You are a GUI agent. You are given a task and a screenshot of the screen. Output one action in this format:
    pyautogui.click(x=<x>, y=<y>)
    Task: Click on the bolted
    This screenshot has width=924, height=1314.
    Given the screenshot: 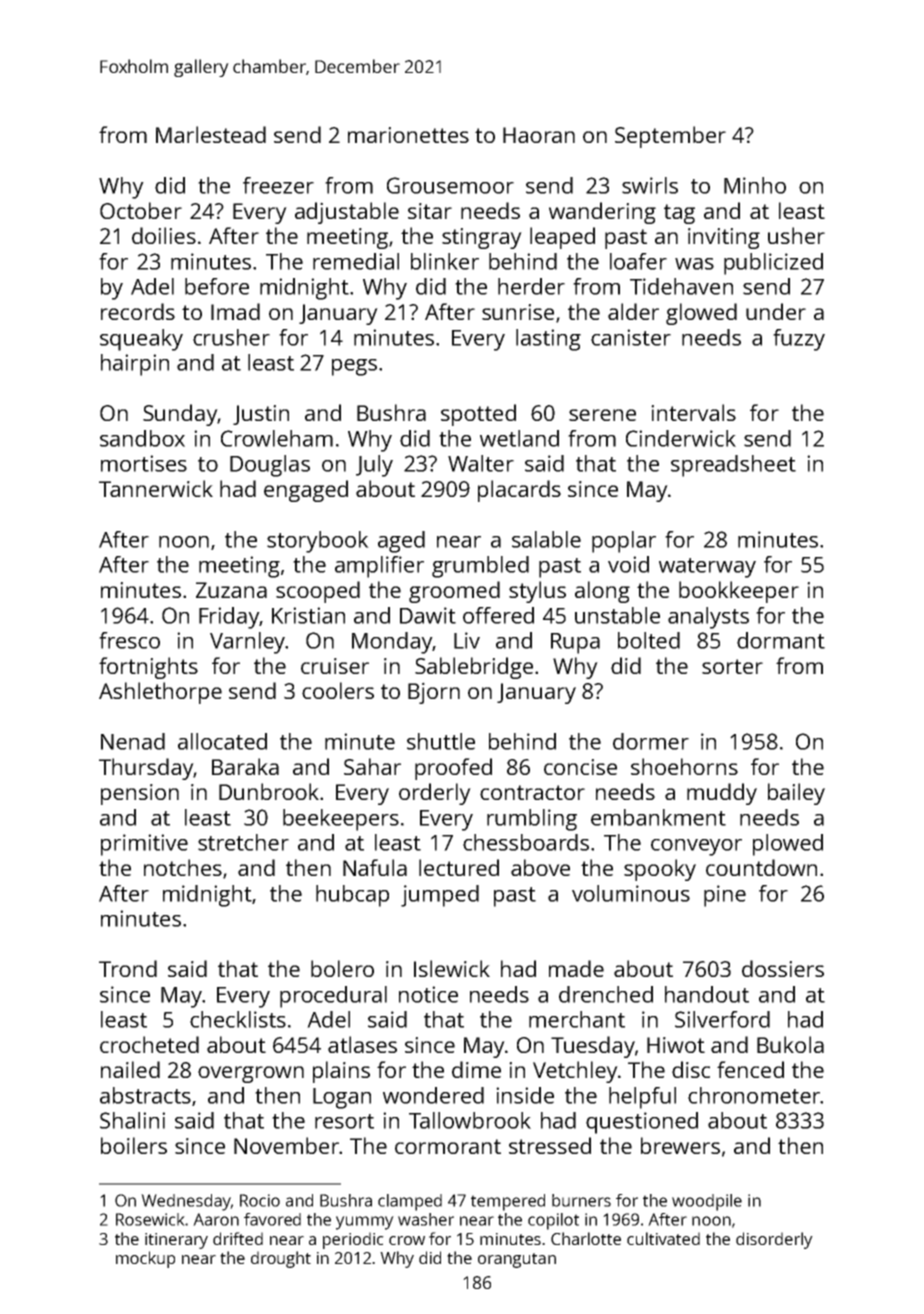 What is the action you would take?
    pyautogui.click(x=649, y=640)
